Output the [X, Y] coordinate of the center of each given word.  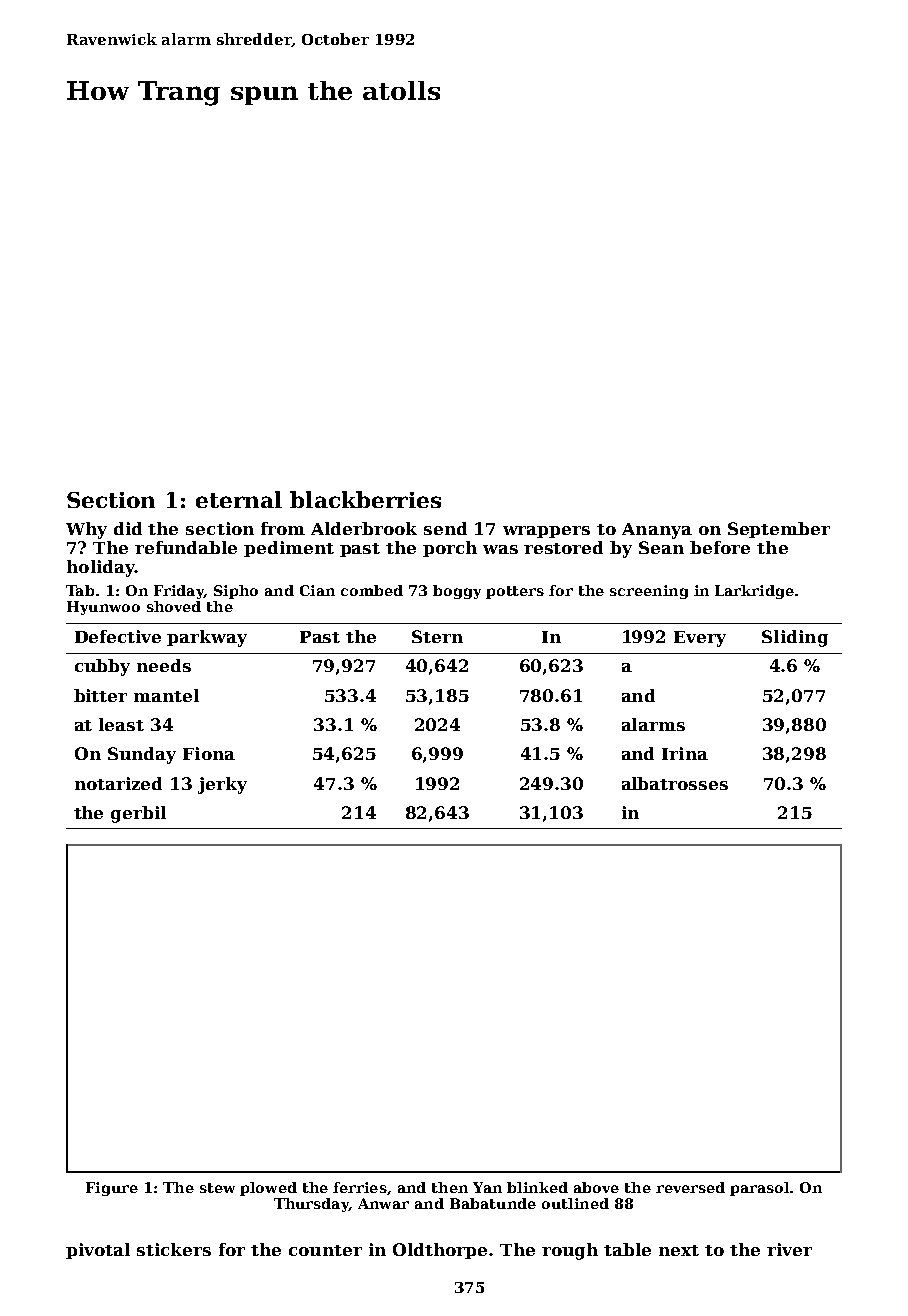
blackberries [365, 499]
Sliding [795, 638]
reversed [690, 1187]
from [283, 528]
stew [217, 1188]
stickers [174, 1249]
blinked [537, 1187]
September [779, 530]
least [121, 724]
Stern [437, 636]
